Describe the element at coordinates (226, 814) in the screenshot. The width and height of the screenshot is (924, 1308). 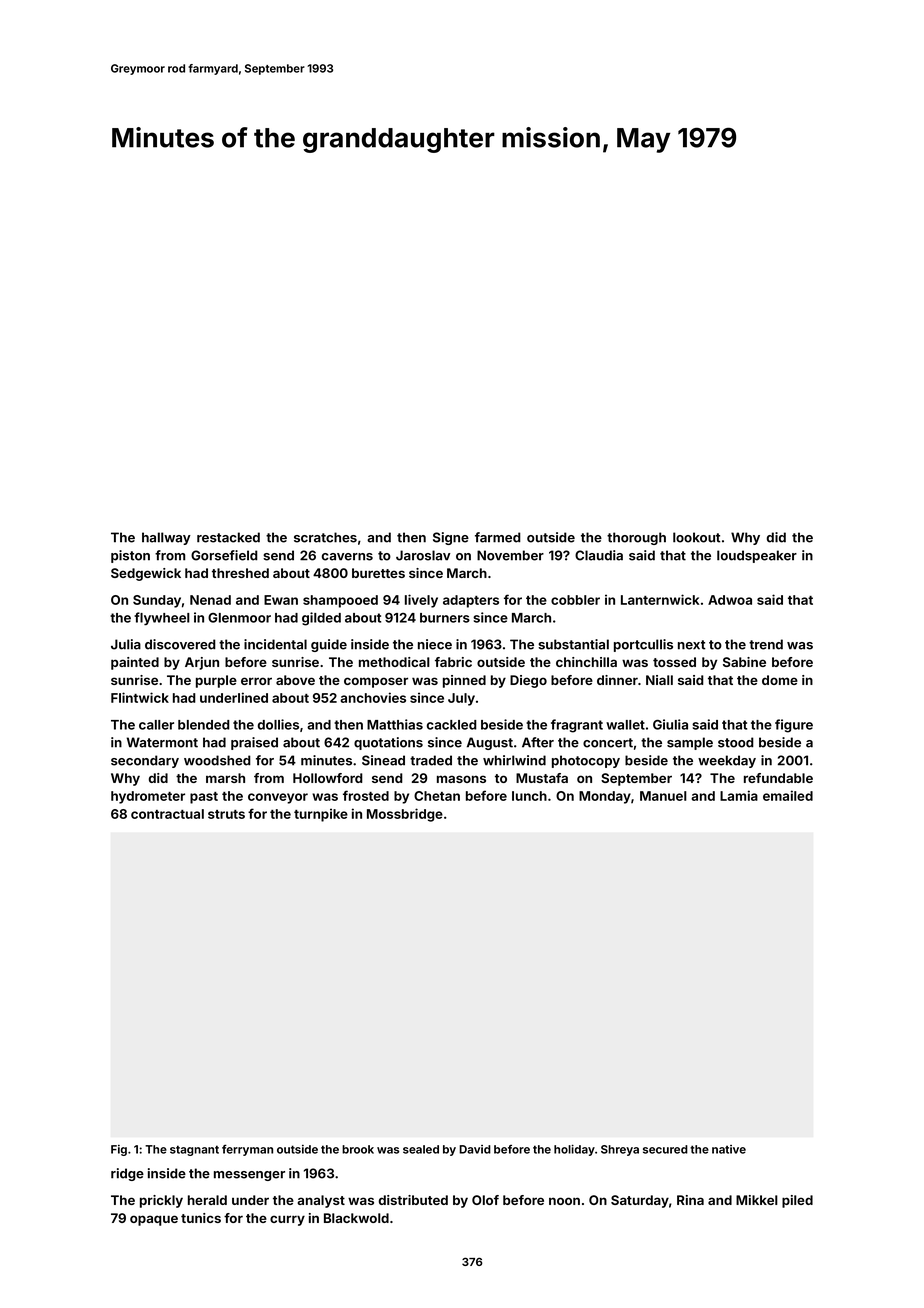
I see `struts` at that location.
